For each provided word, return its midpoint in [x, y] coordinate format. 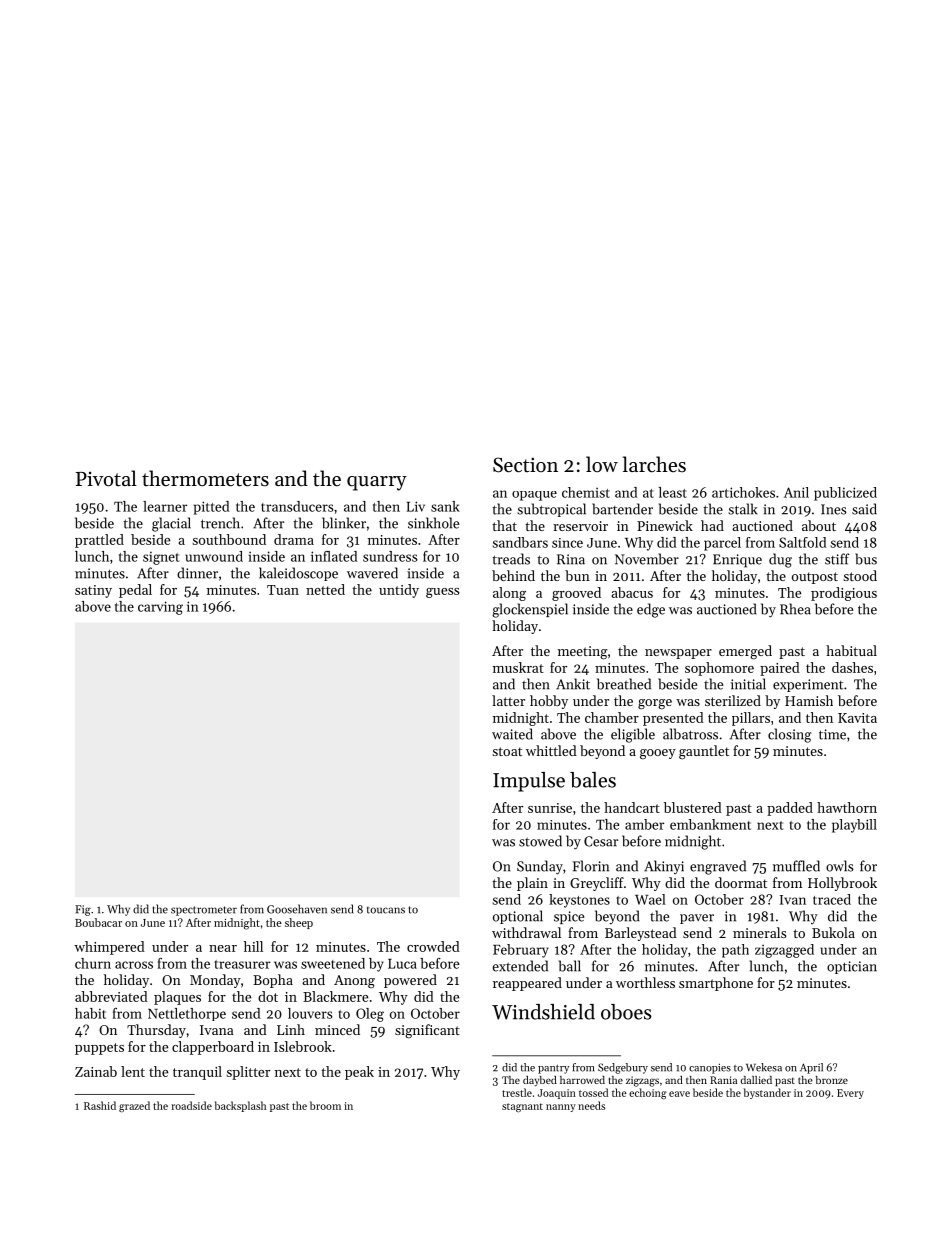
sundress [390, 556]
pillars [751, 719]
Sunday [540, 867]
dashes [852, 667]
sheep [299, 923]
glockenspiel [530, 610]
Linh [291, 1029]
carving [160, 608]
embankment [710, 824]
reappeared [527, 984]
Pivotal [106, 478]
